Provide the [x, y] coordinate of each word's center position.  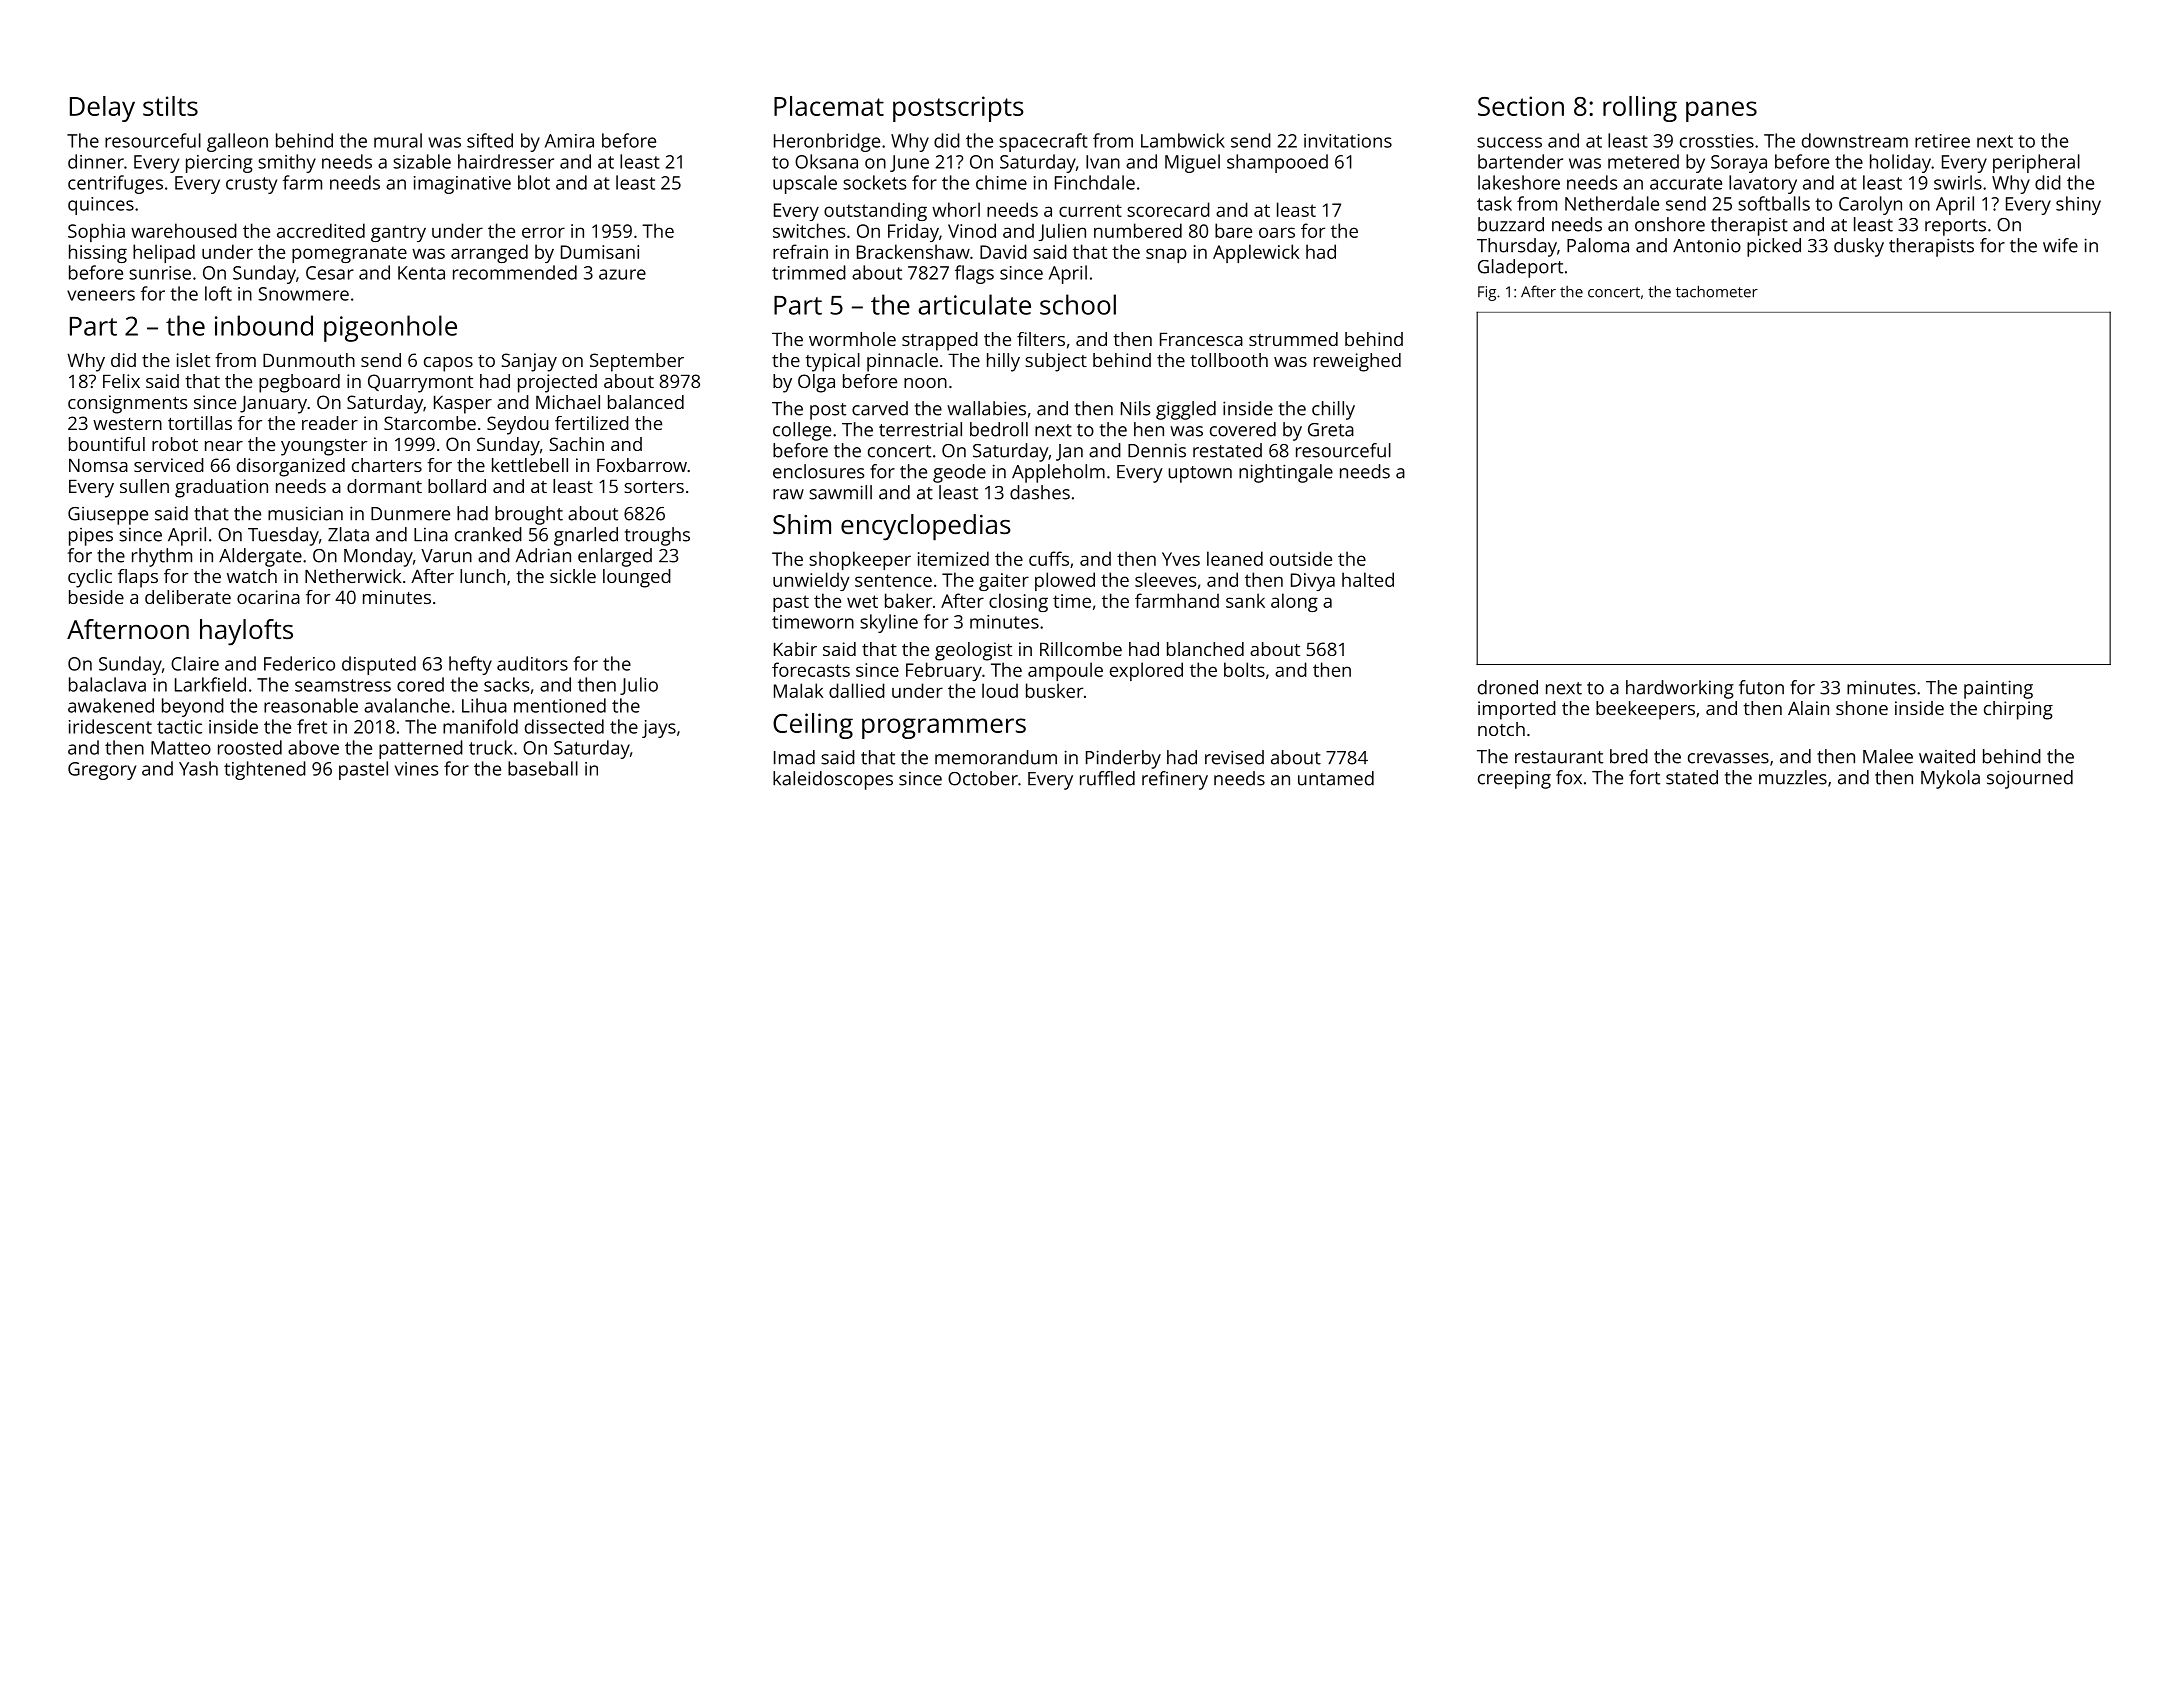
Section [1521, 106]
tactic [179, 727]
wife [2060, 245]
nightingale [1286, 473]
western [127, 424]
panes [1721, 111]
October [983, 778]
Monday [378, 557]
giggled [1186, 410]
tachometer [1717, 291]
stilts [170, 106]
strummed [1293, 339]
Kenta [421, 273]
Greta [1331, 430]
